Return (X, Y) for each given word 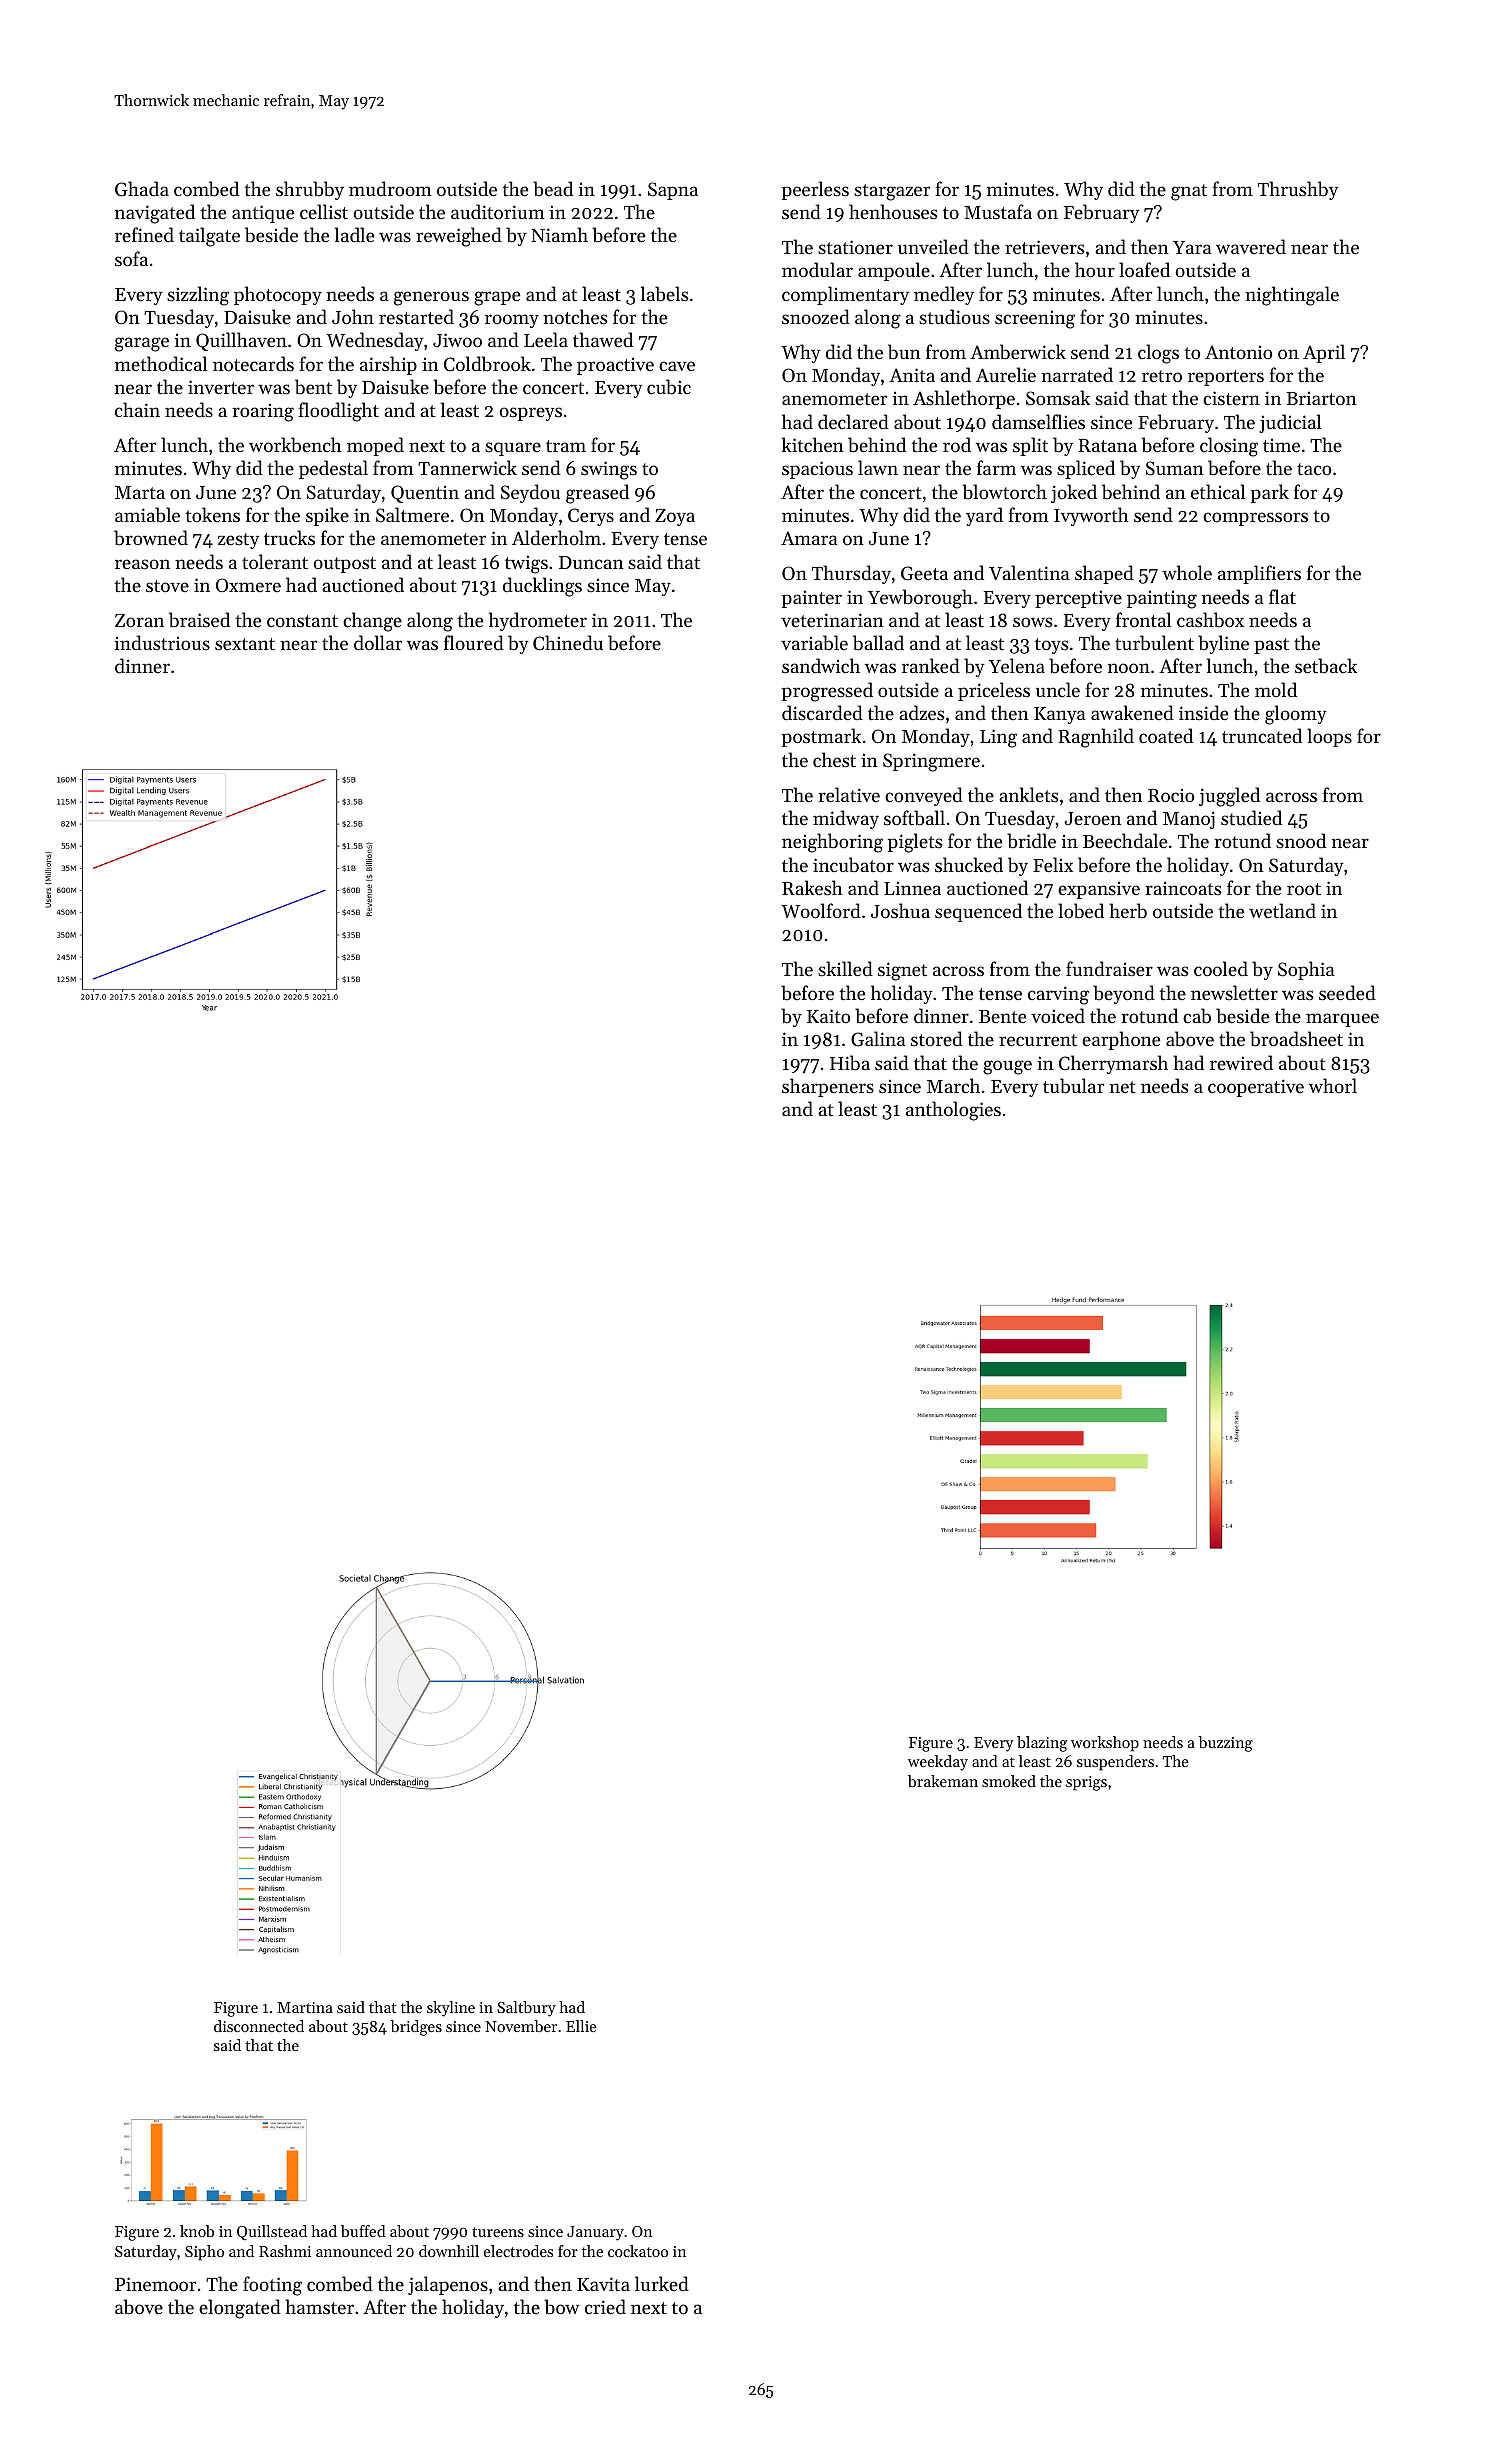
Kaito (828, 1016)
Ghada (142, 189)
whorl (1333, 1085)
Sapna (673, 191)
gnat (1189, 192)
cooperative (1256, 1088)
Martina (305, 2007)
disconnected (259, 2026)
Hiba (850, 1063)
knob (197, 2231)
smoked (1009, 1781)
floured (474, 642)
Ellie (581, 2026)
